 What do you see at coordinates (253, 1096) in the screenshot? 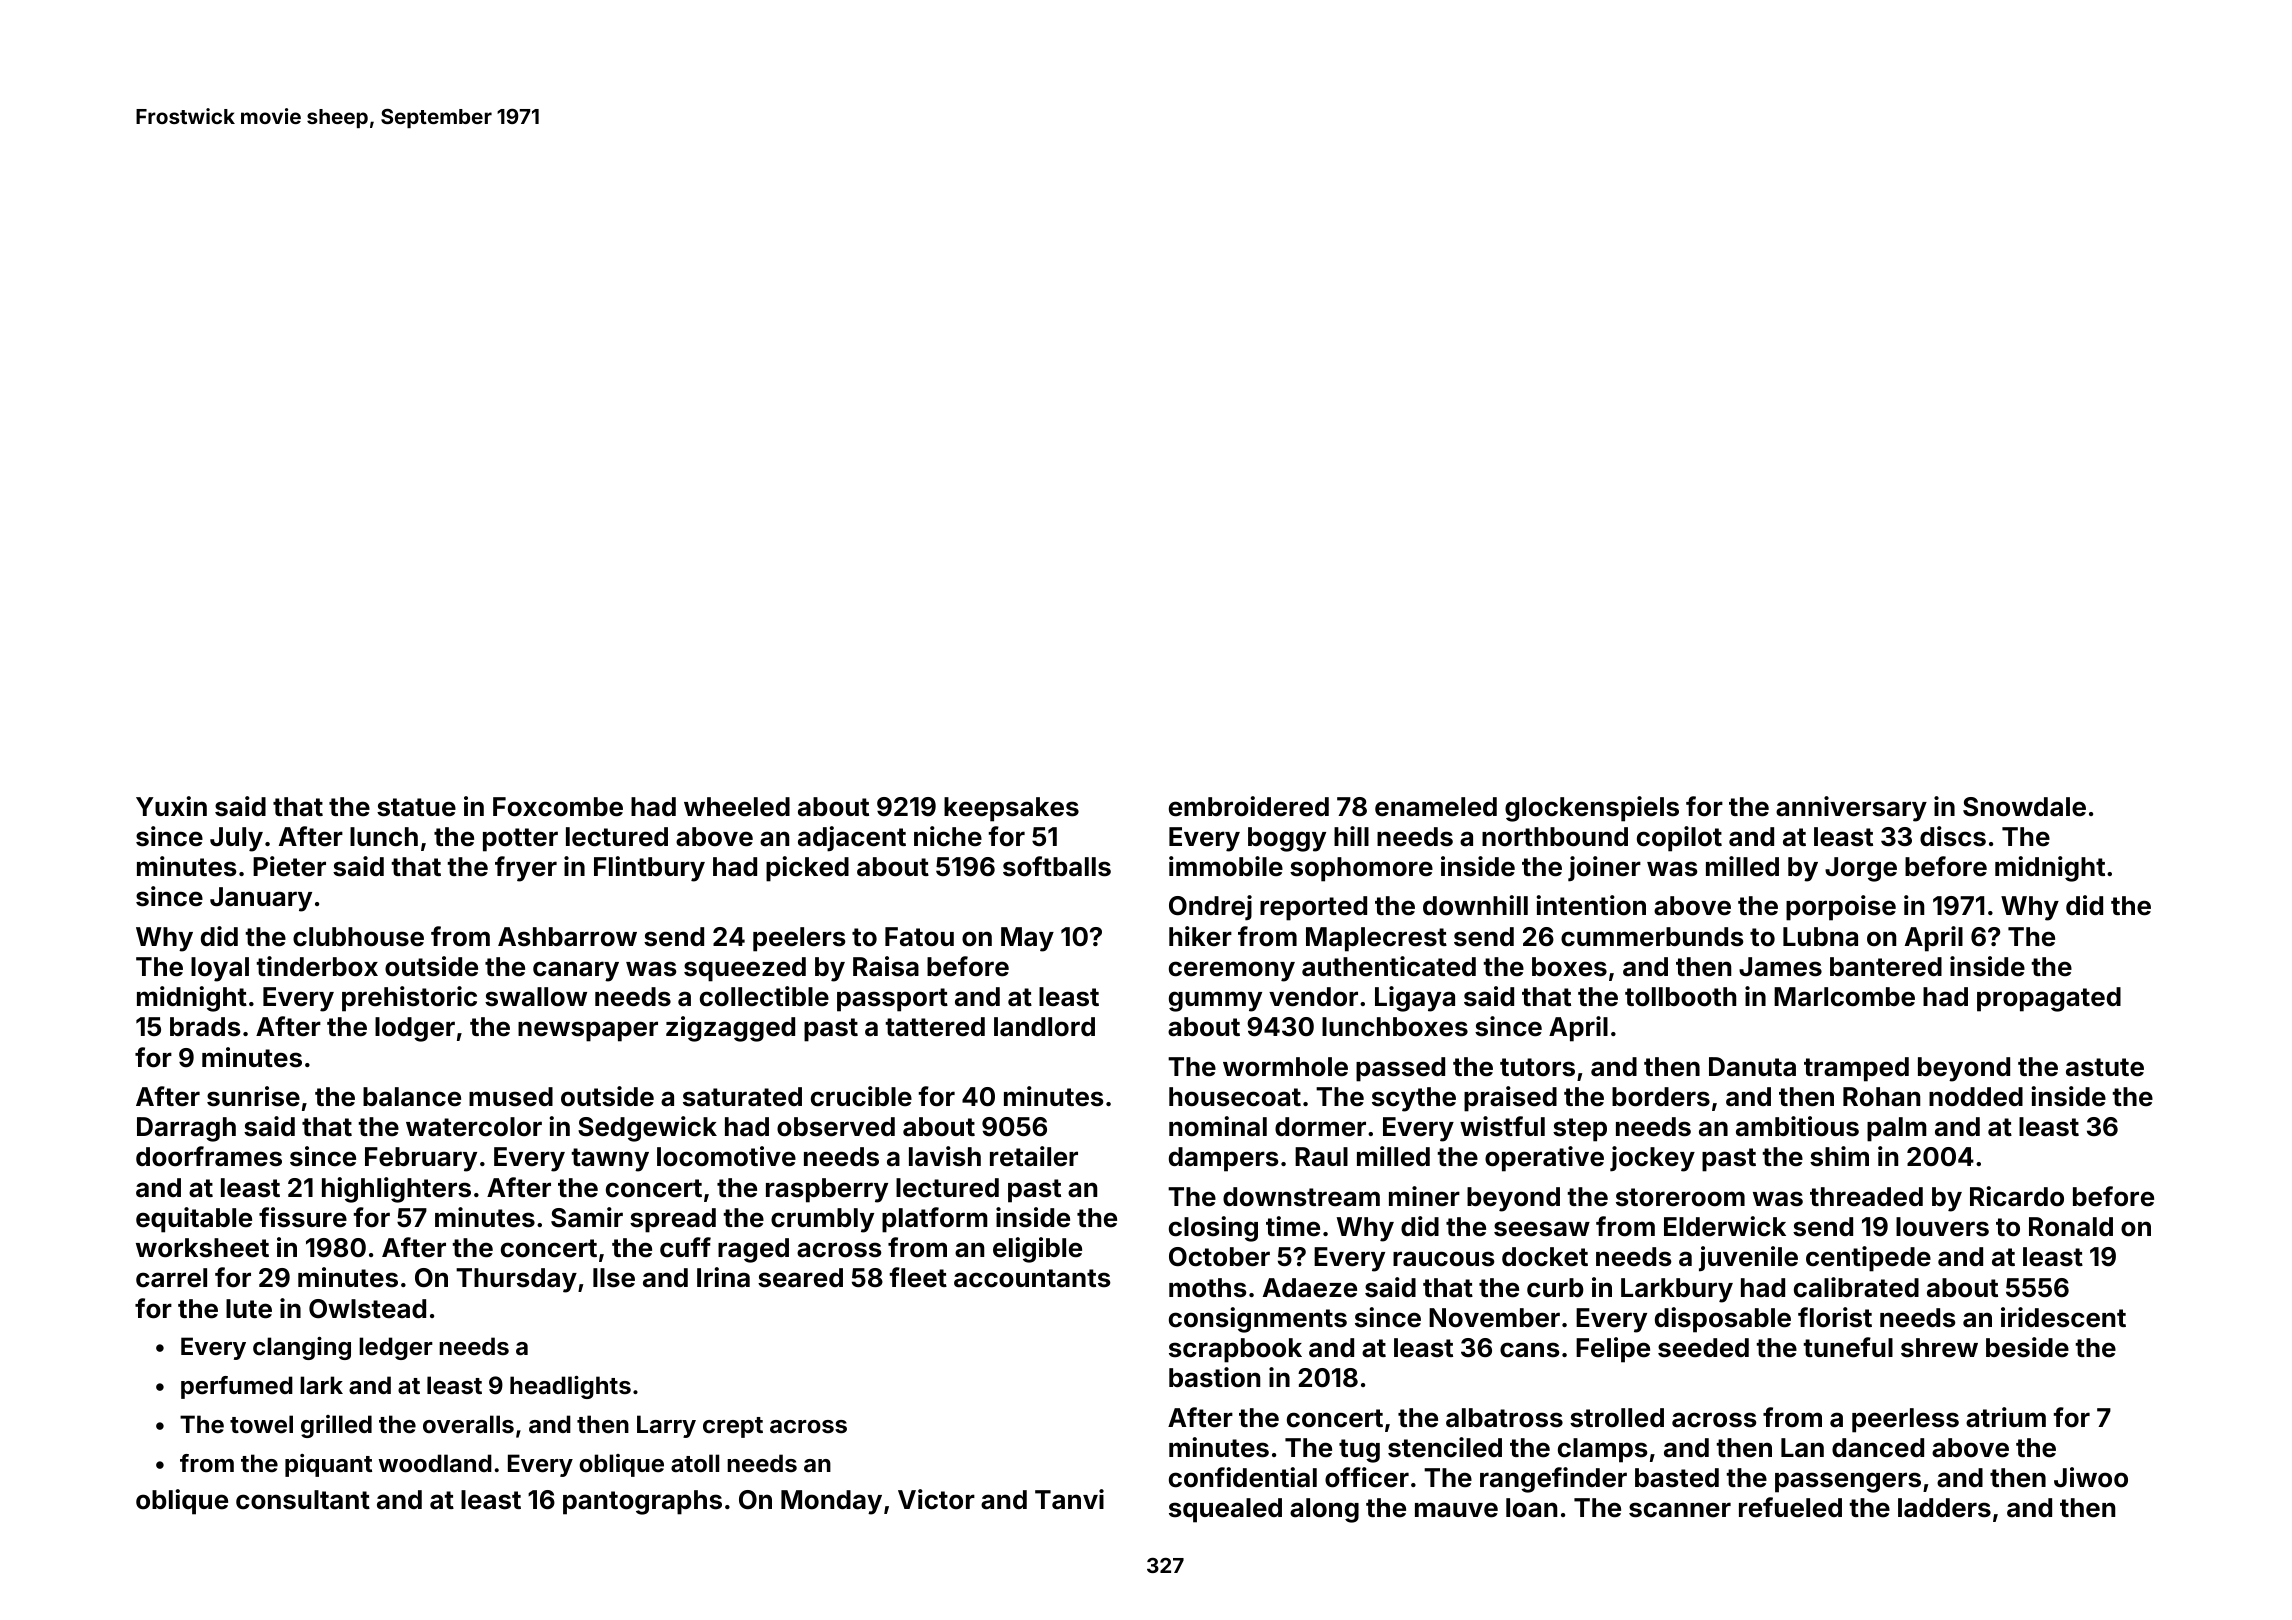
I see `sunrise` at bounding box center [253, 1096].
